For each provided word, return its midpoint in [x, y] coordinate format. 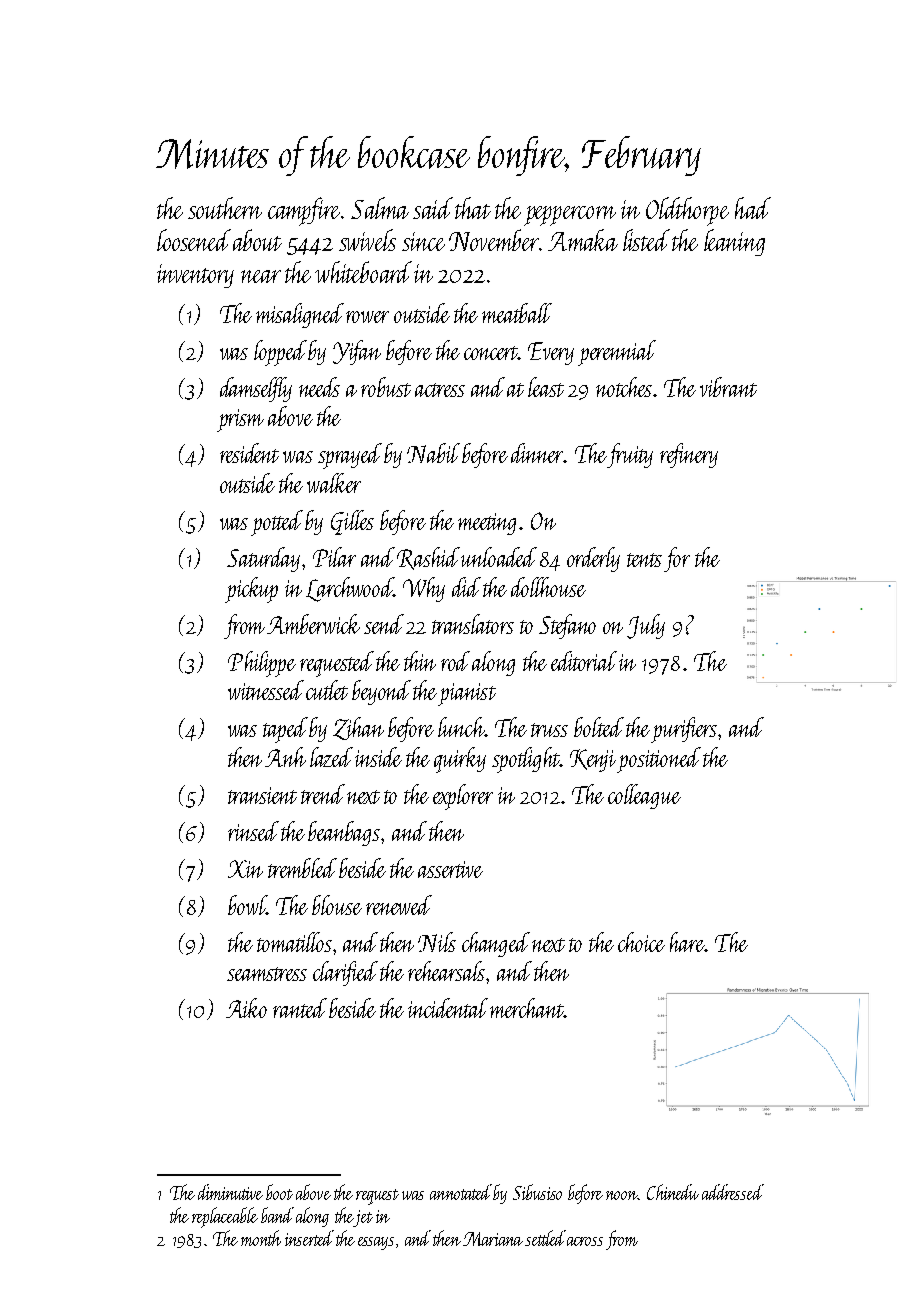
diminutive [230, 1192]
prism [240, 420]
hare [687, 942]
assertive [450, 869]
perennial [617, 353]
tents [644, 560]
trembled [302, 868]
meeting [487, 524]
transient [262, 795]
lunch [461, 727]
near [261, 276]
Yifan [357, 352]
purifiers [684, 730]
